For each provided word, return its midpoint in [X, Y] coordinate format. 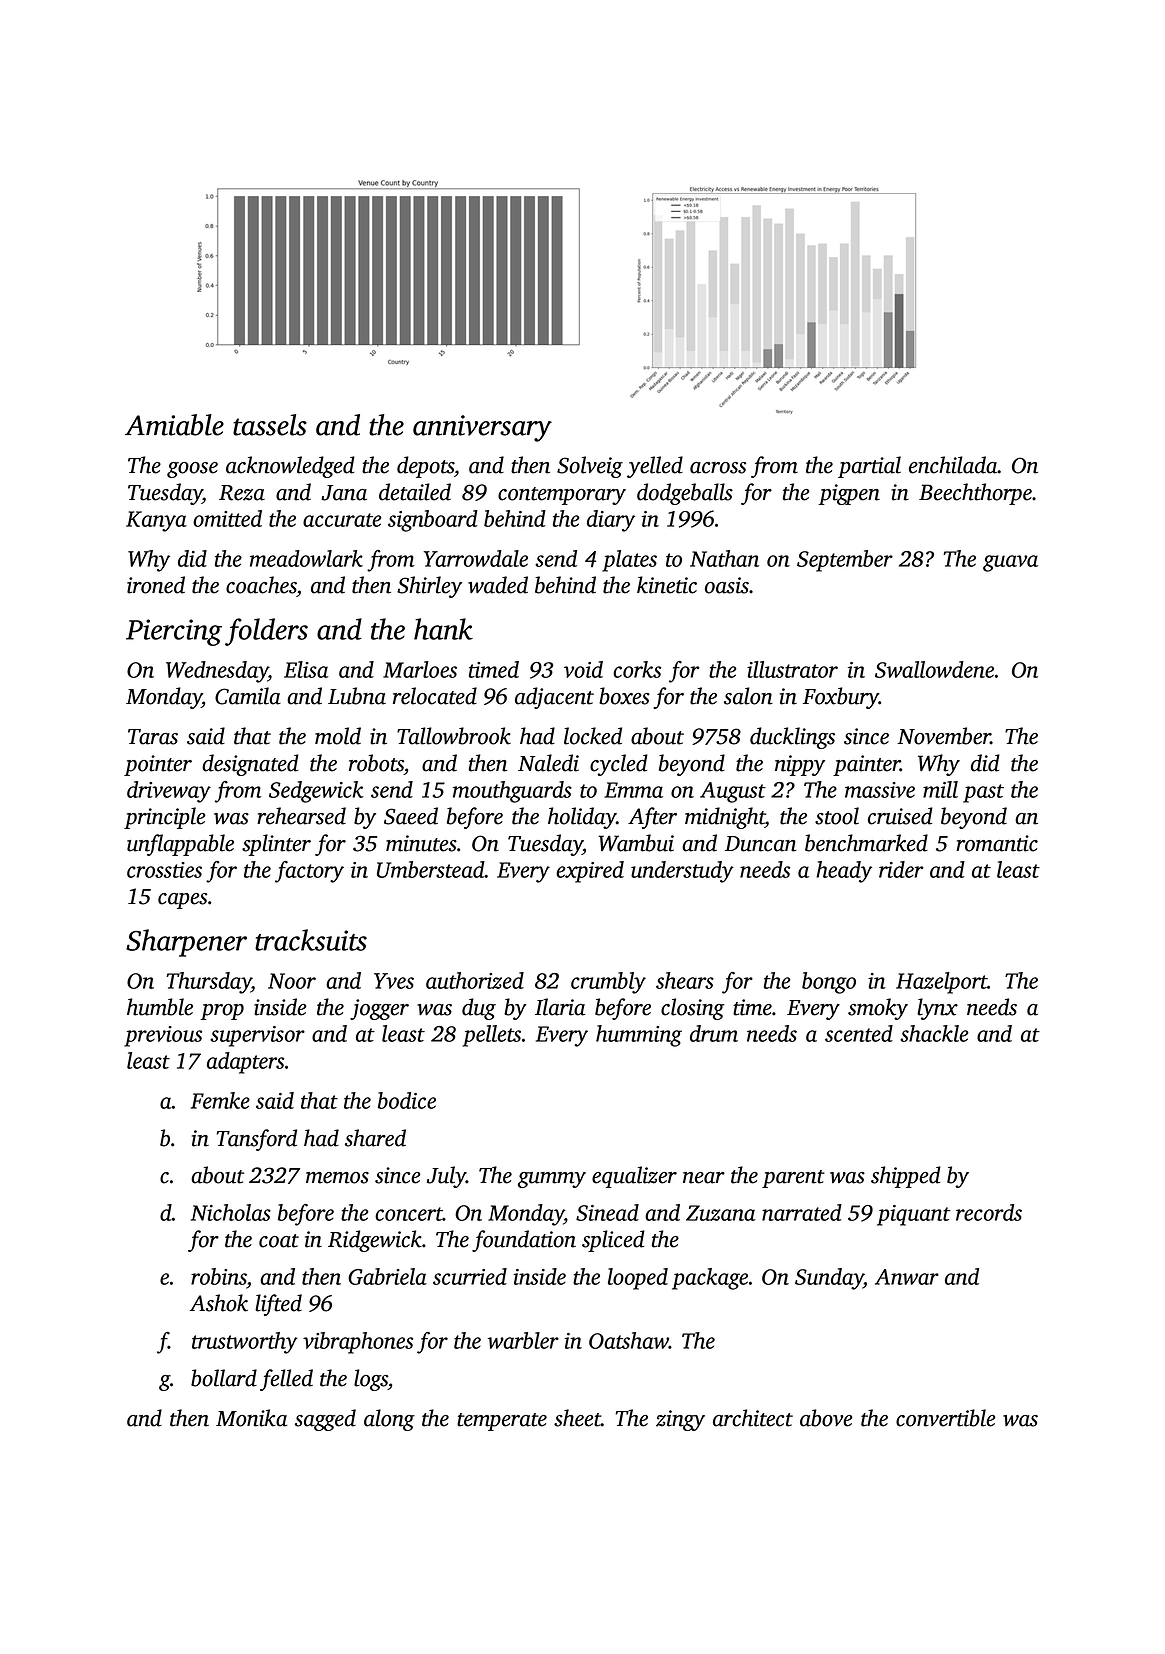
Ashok [219, 1303]
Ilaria [560, 1007]
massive [880, 790]
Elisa [306, 669]
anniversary [482, 428]
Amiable [174, 425]
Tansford [256, 1140]
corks [637, 669]
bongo [829, 983]
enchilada [953, 465]
